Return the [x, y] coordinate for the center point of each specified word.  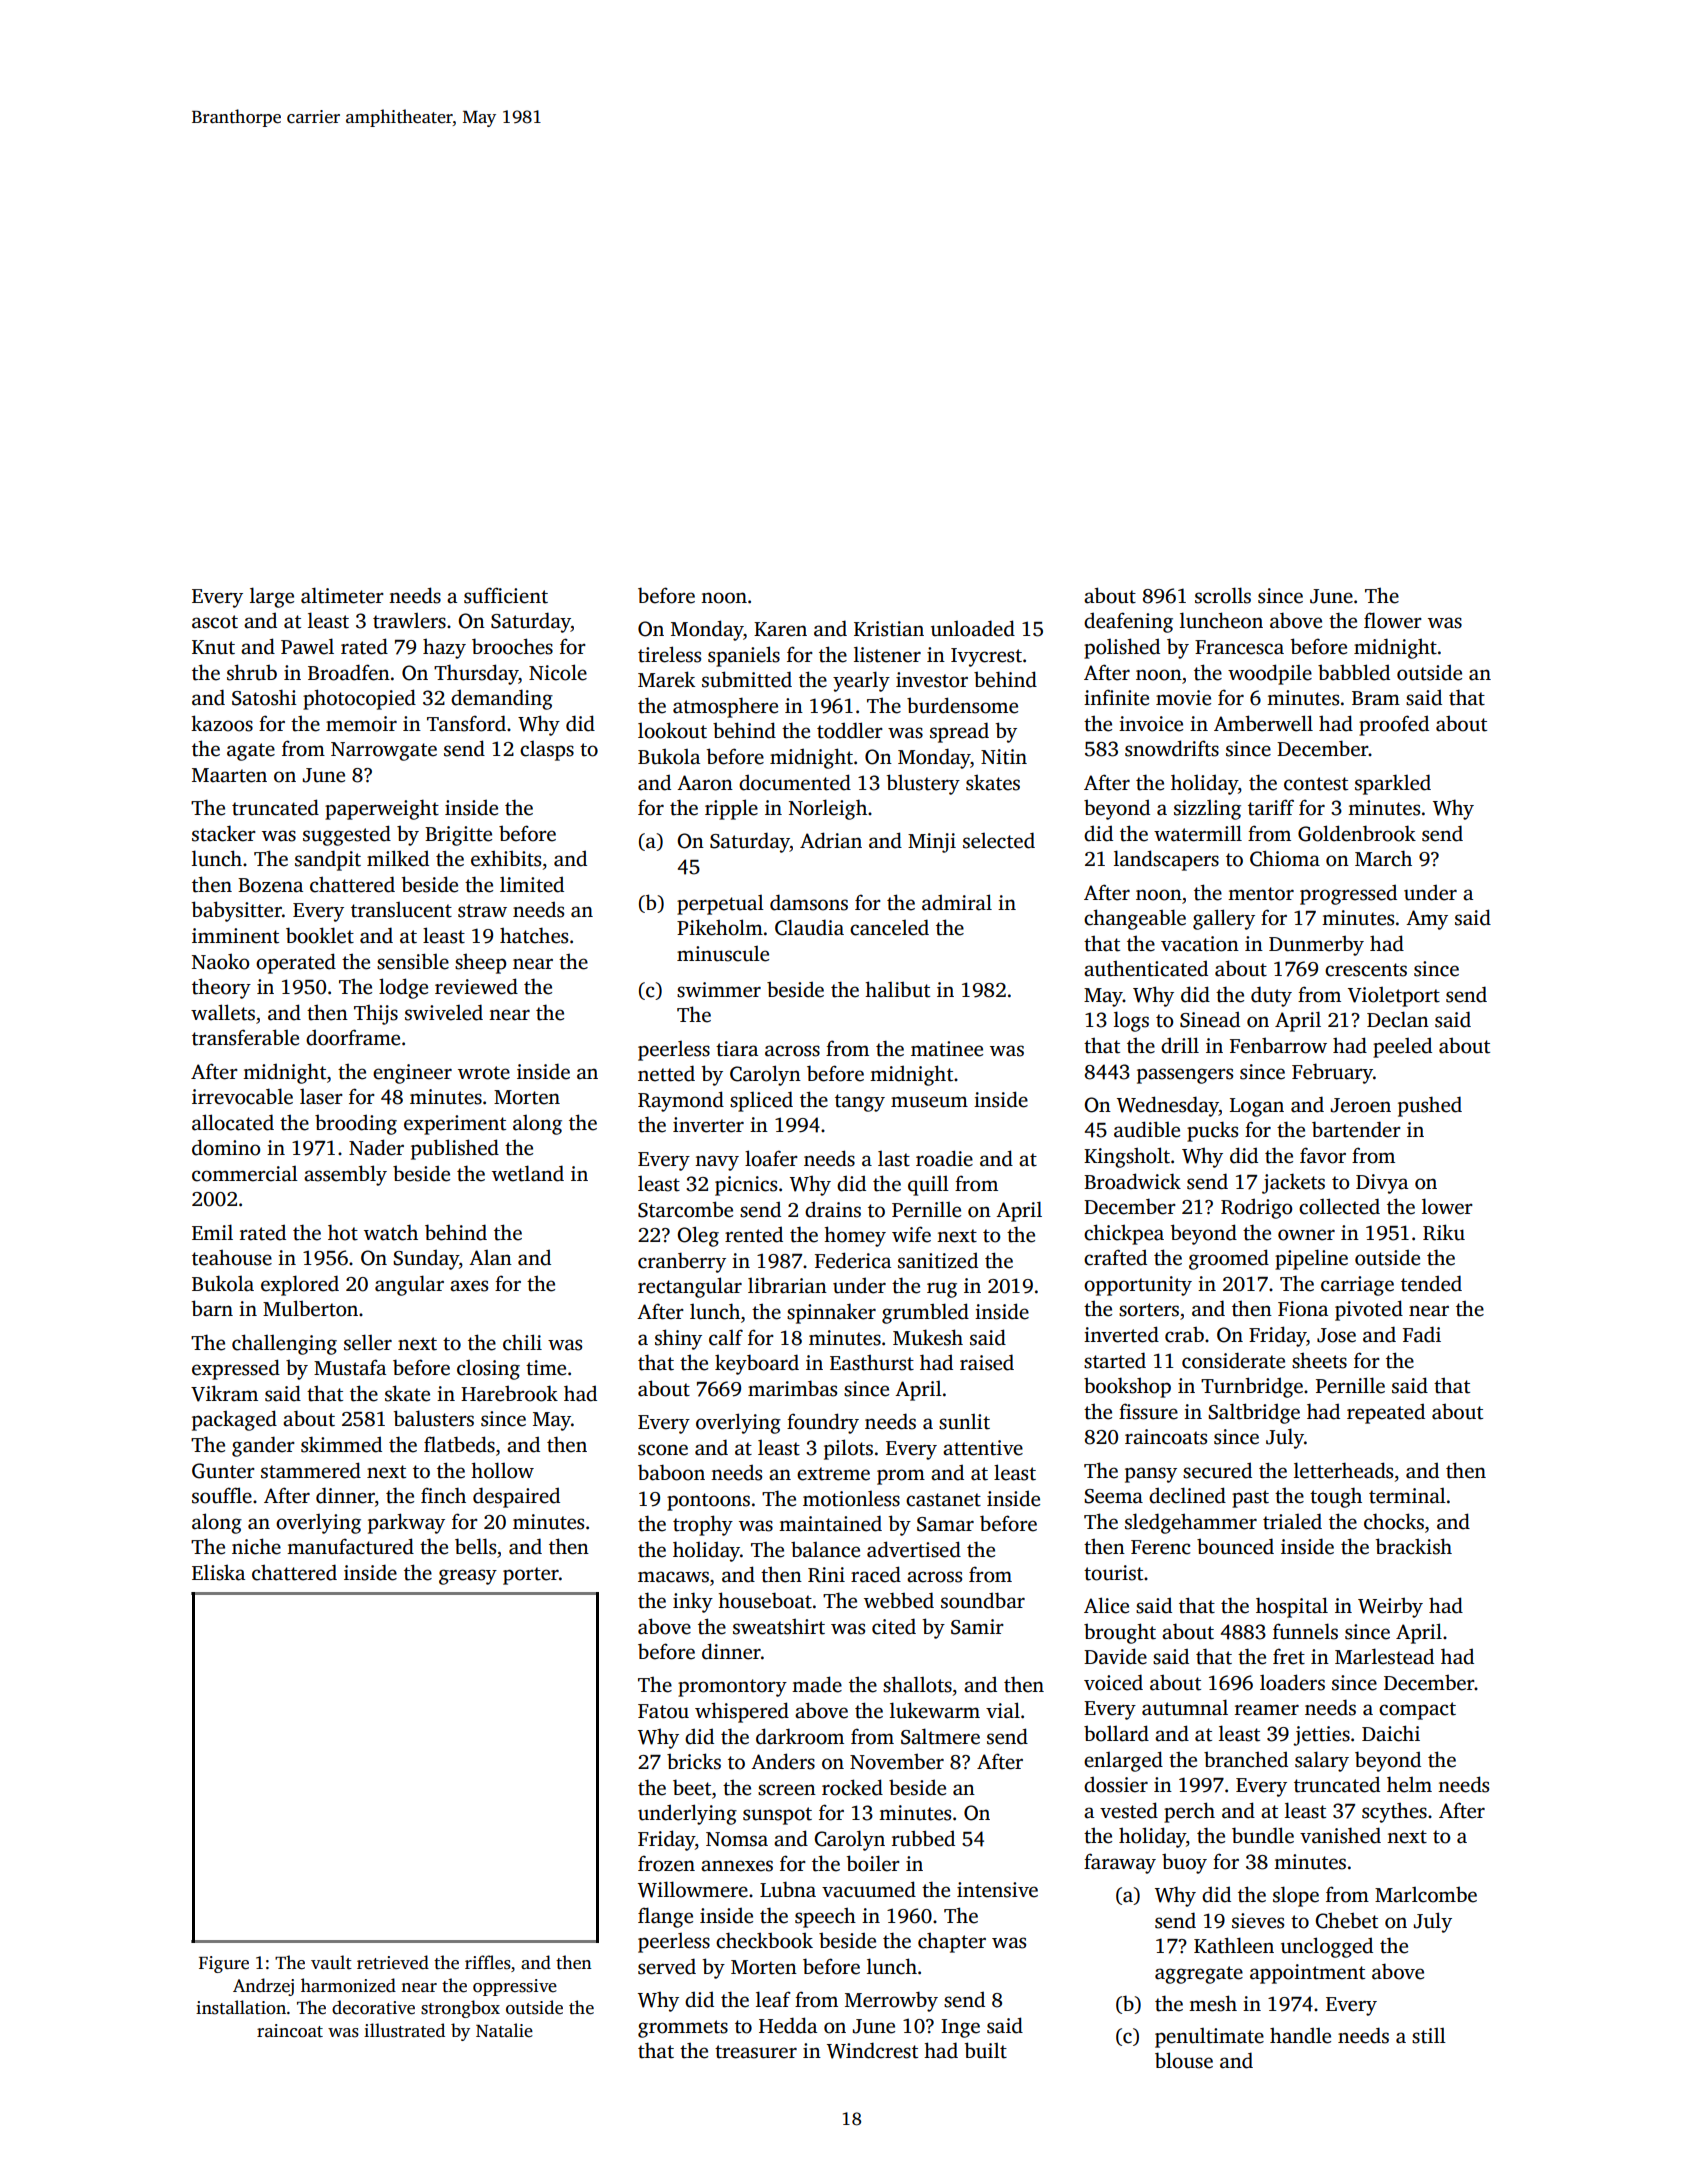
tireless [669, 654]
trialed [1292, 1521]
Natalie [504, 2030]
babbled [1354, 672]
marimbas [792, 1388]
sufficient [506, 595]
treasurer [756, 2052]
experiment [455, 1125]
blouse [1184, 2060]
